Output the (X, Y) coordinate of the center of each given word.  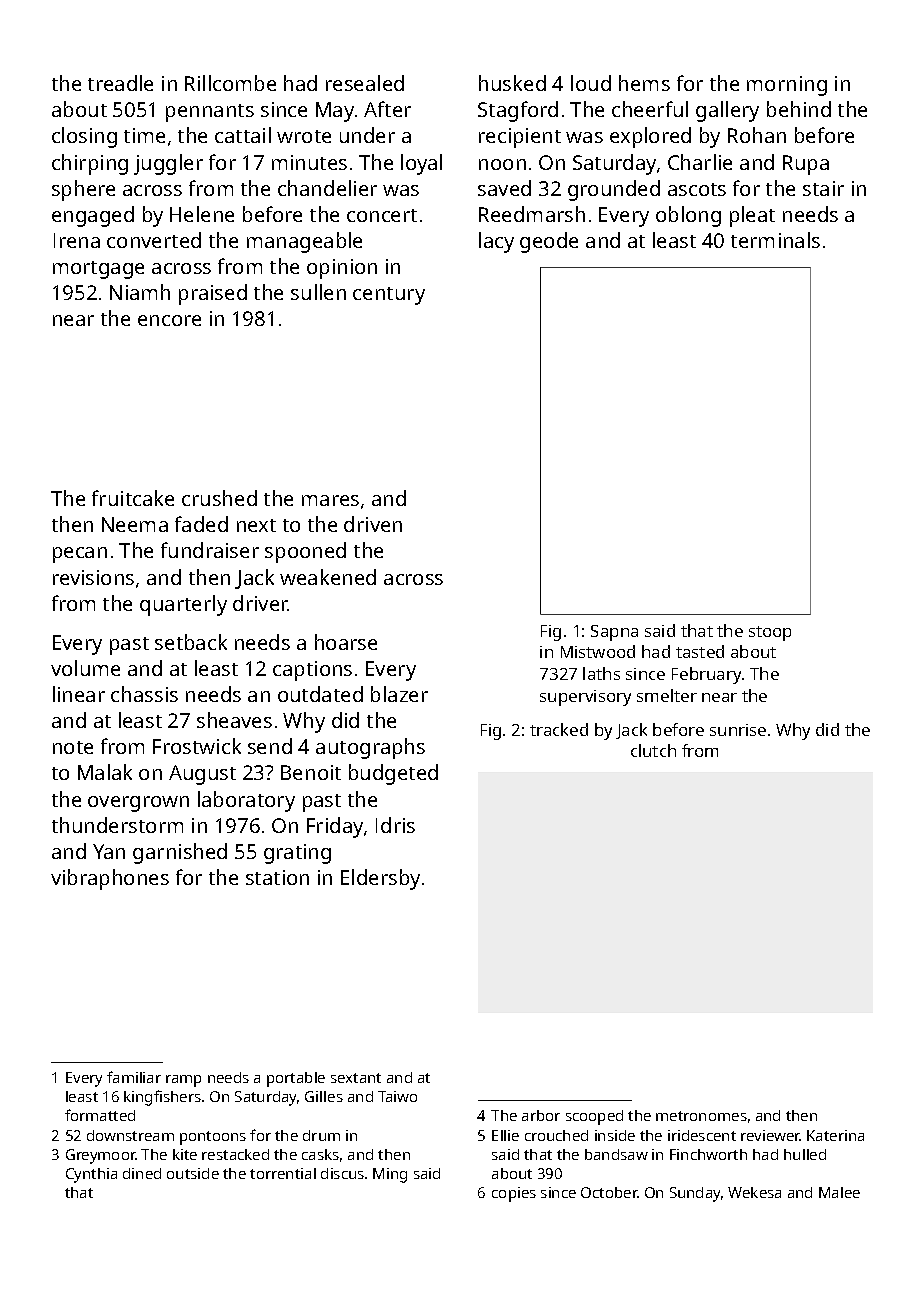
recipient (520, 138)
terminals (775, 240)
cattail (243, 135)
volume (85, 668)
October (609, 1192)
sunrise (738, 730)
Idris (395, 825)
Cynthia (91, 1175)
